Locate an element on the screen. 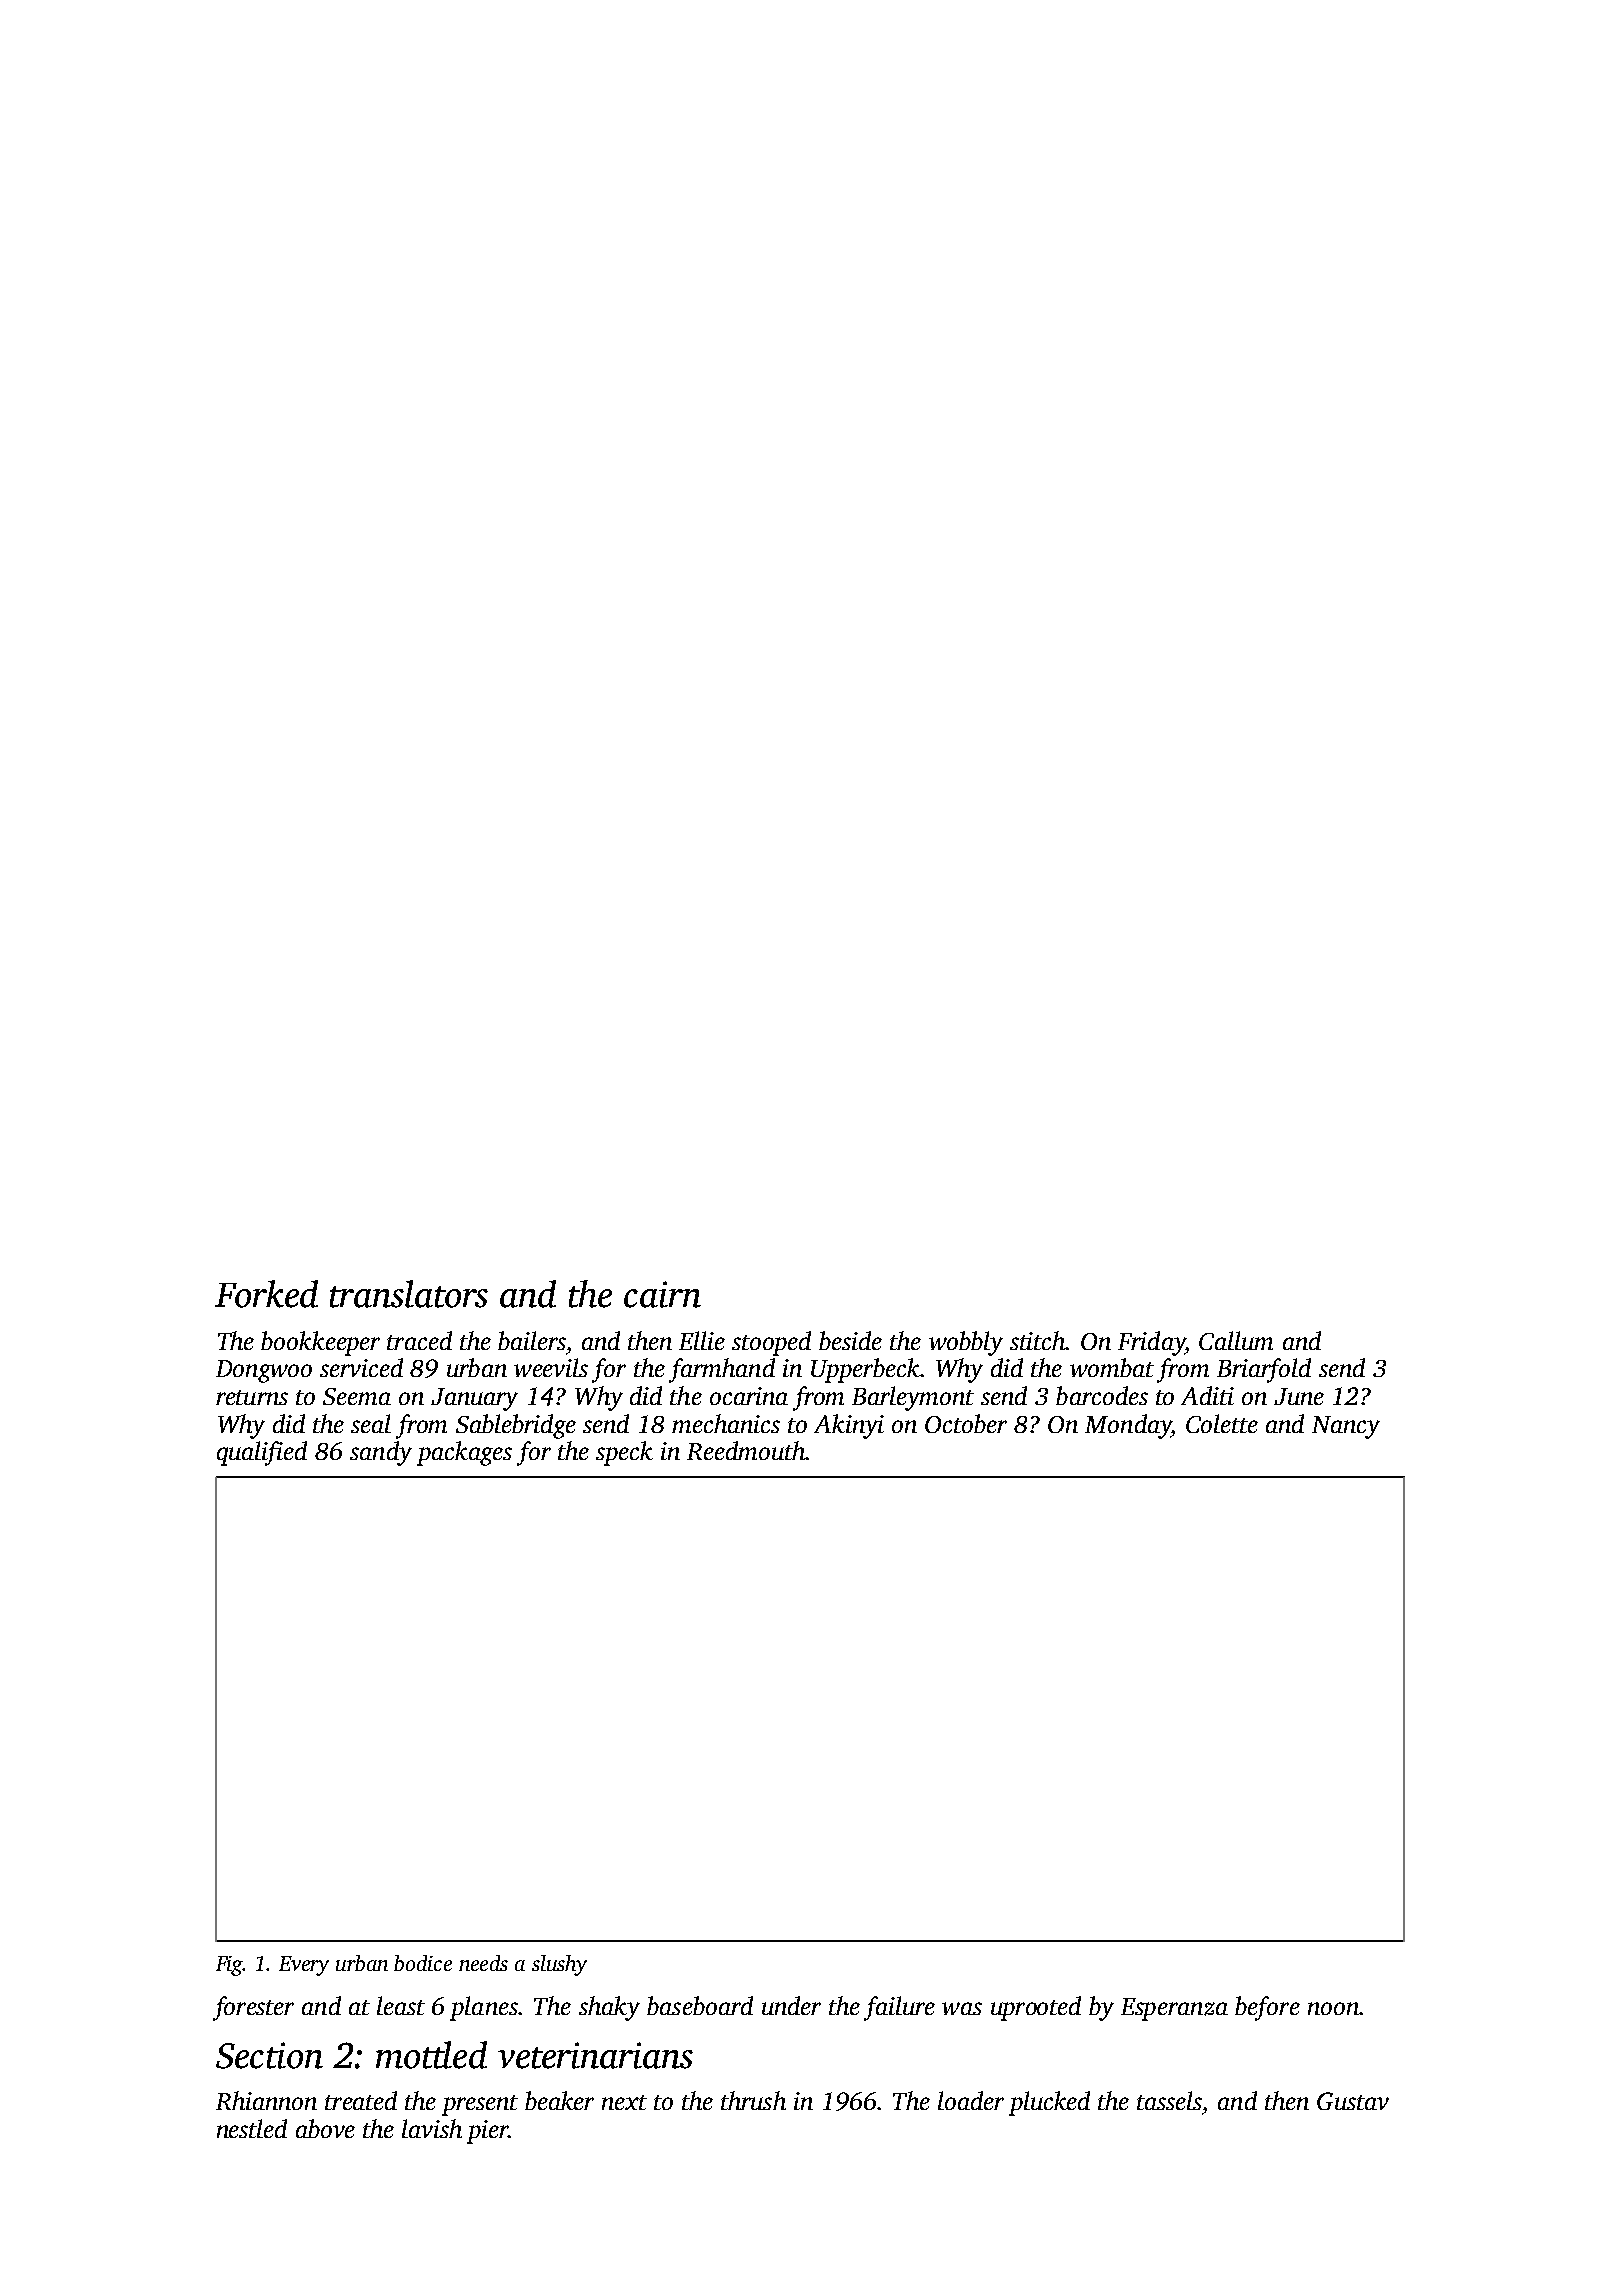 The width and height of the screenshot is (1620, 2292). Esperanza is located at coordinates (1174, 2009).
